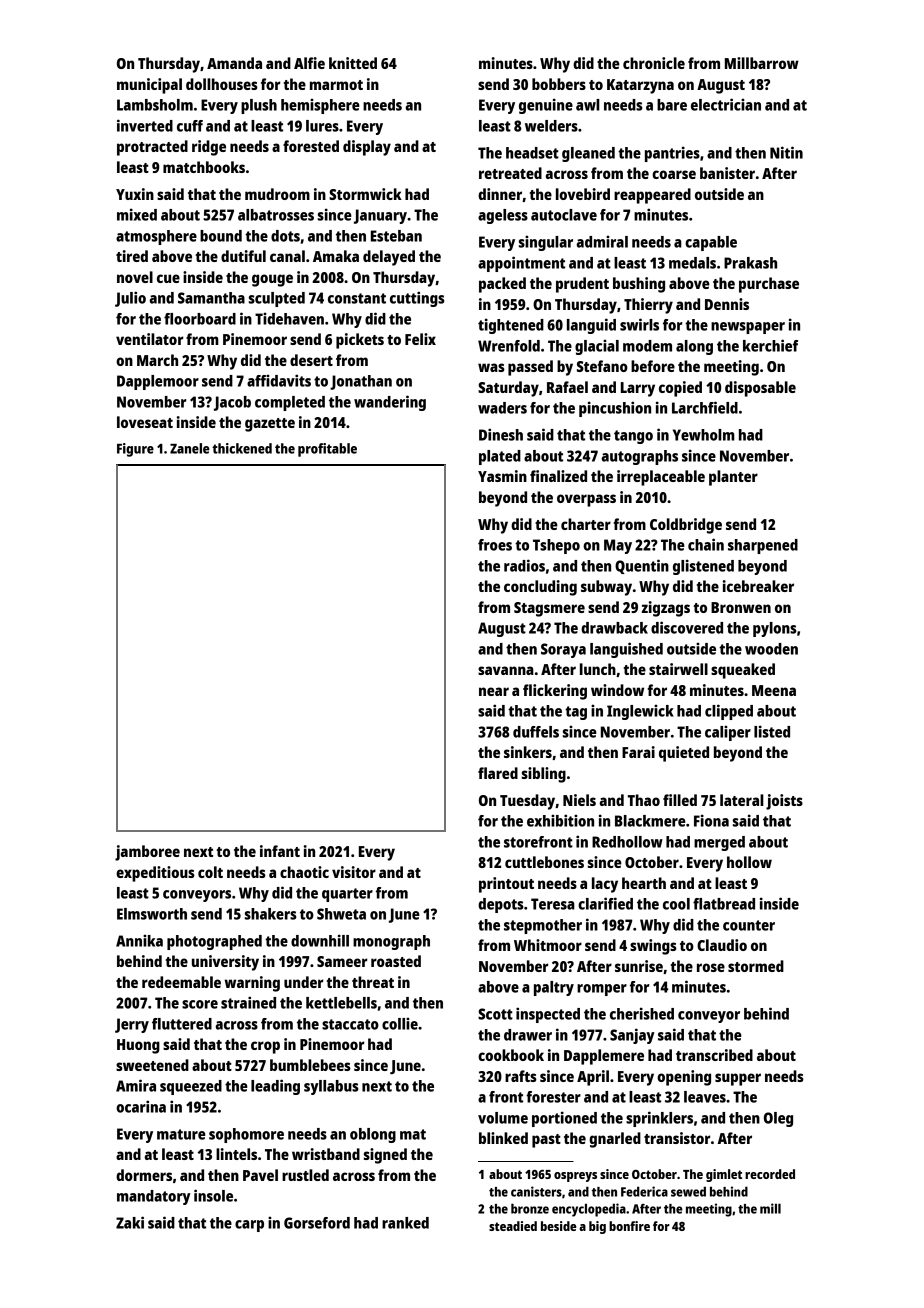  Describe the element at coordinates (157, 360) in the screenshot. I see `March` at that location.
